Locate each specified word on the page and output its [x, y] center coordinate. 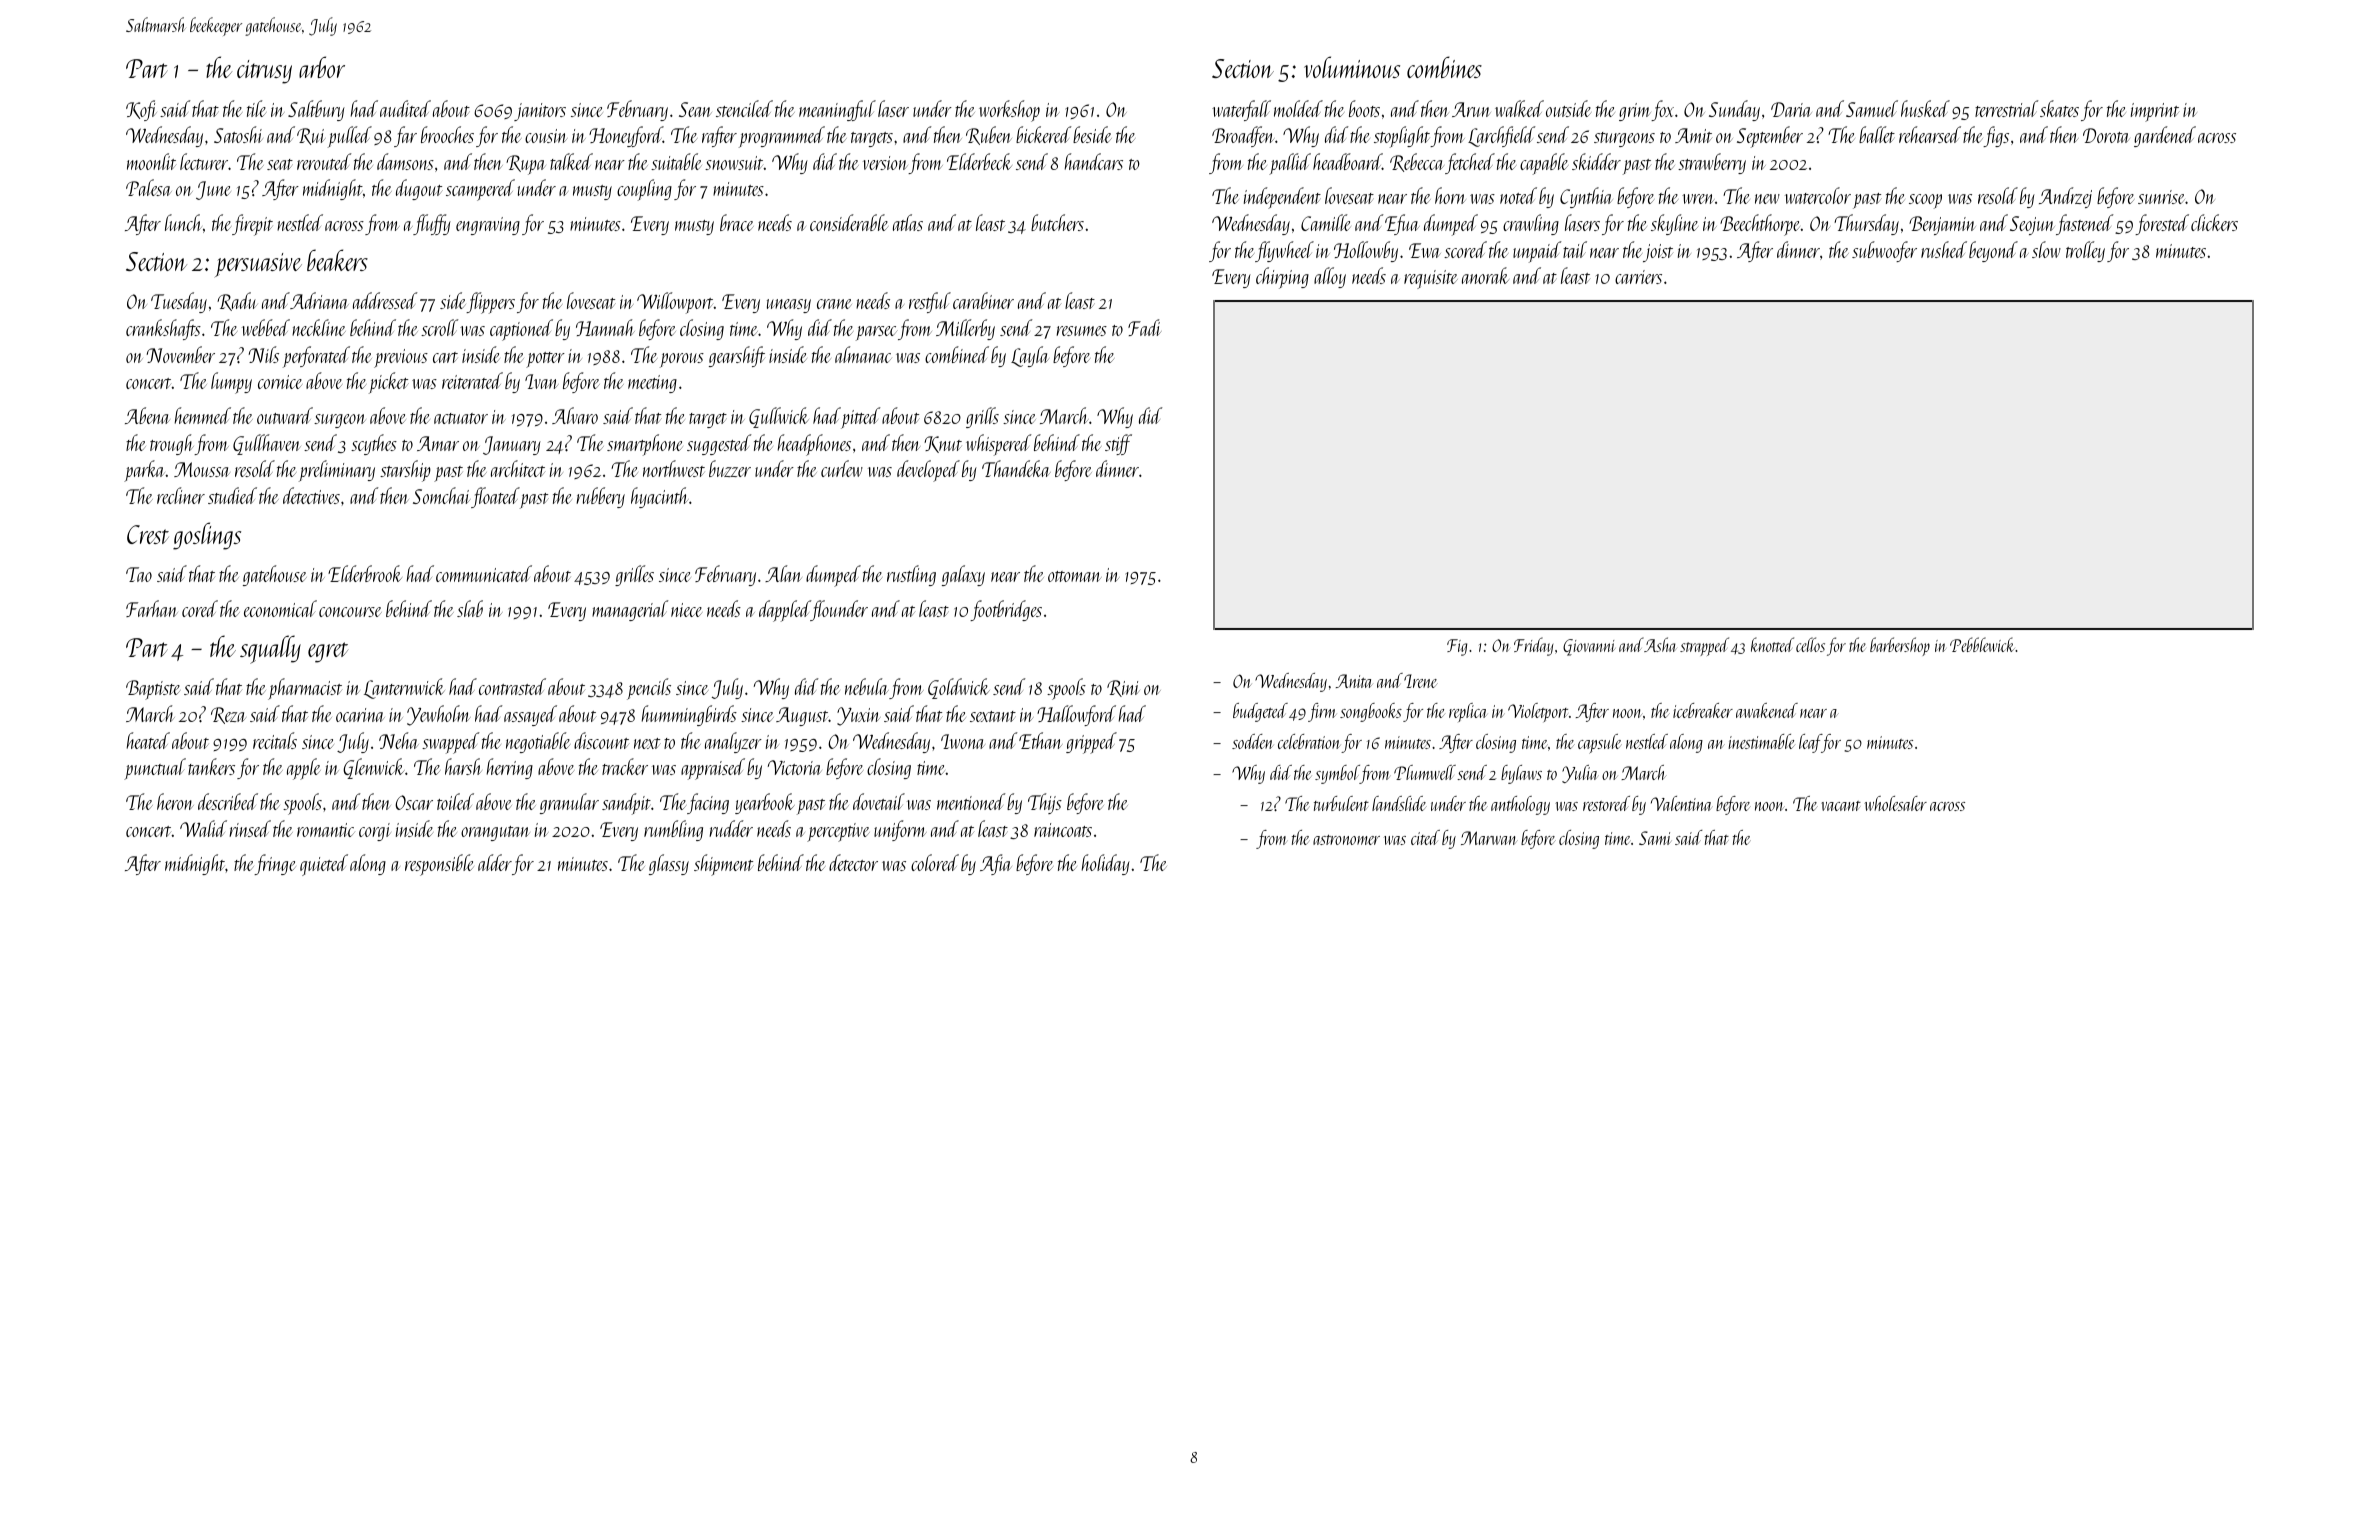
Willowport [675, 303]
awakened [1767, 710]
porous [682, 360]
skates [2059, 108]
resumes [1082, 331]
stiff [1118, 444]
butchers [1057, 222]
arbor [322, 67]
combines [1444, 67]
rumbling [673, 830]
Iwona [963, 741]
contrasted [512, 686]
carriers [1638, 277]
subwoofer [1884, 251]
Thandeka [1016, 468]
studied [232, 495]
